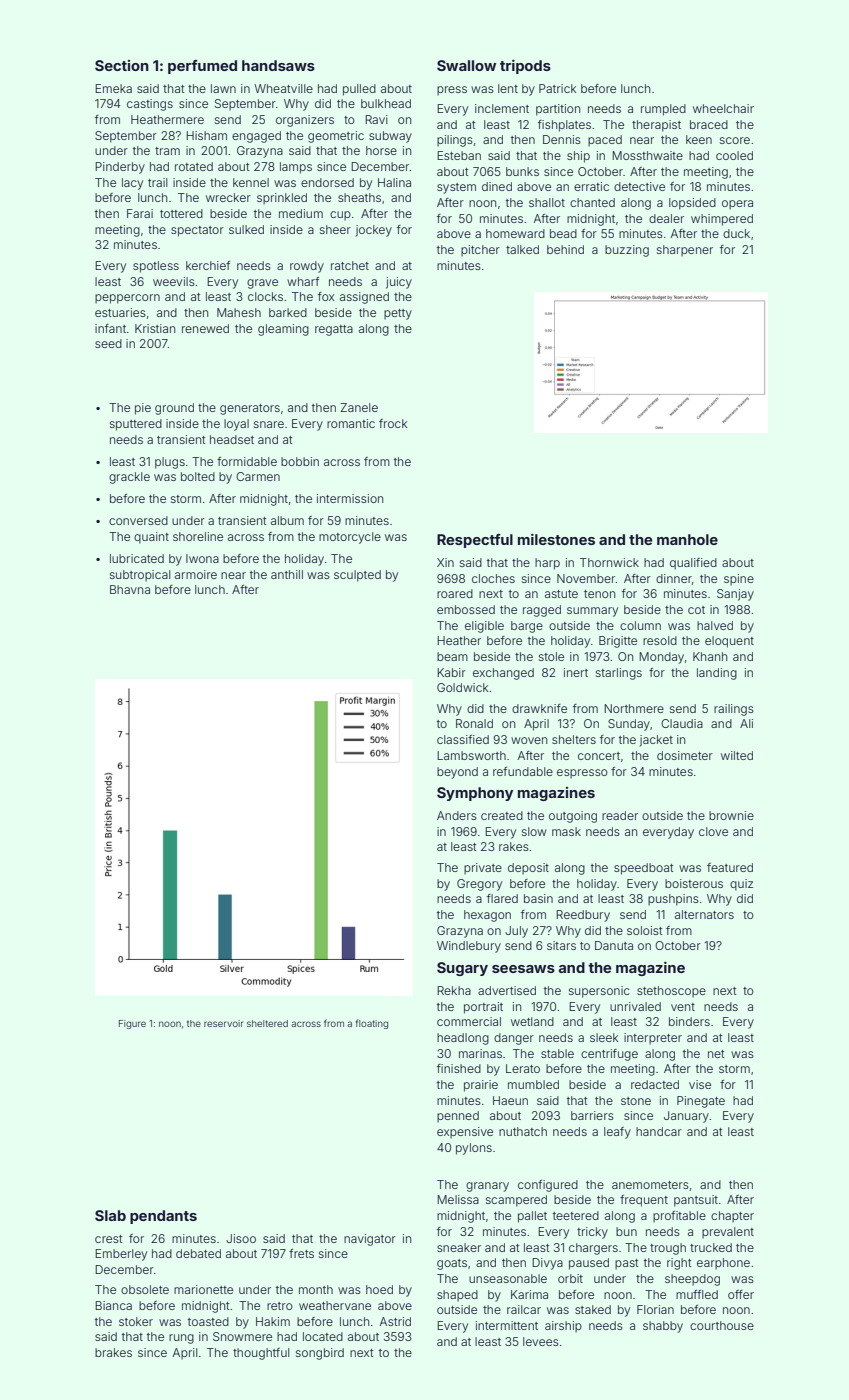 This screenshot has width=849, height=1400. What do you see at coordinates (181, 1339) in the screenshot?
I see `rung` at bounding box center [181, 1339].
